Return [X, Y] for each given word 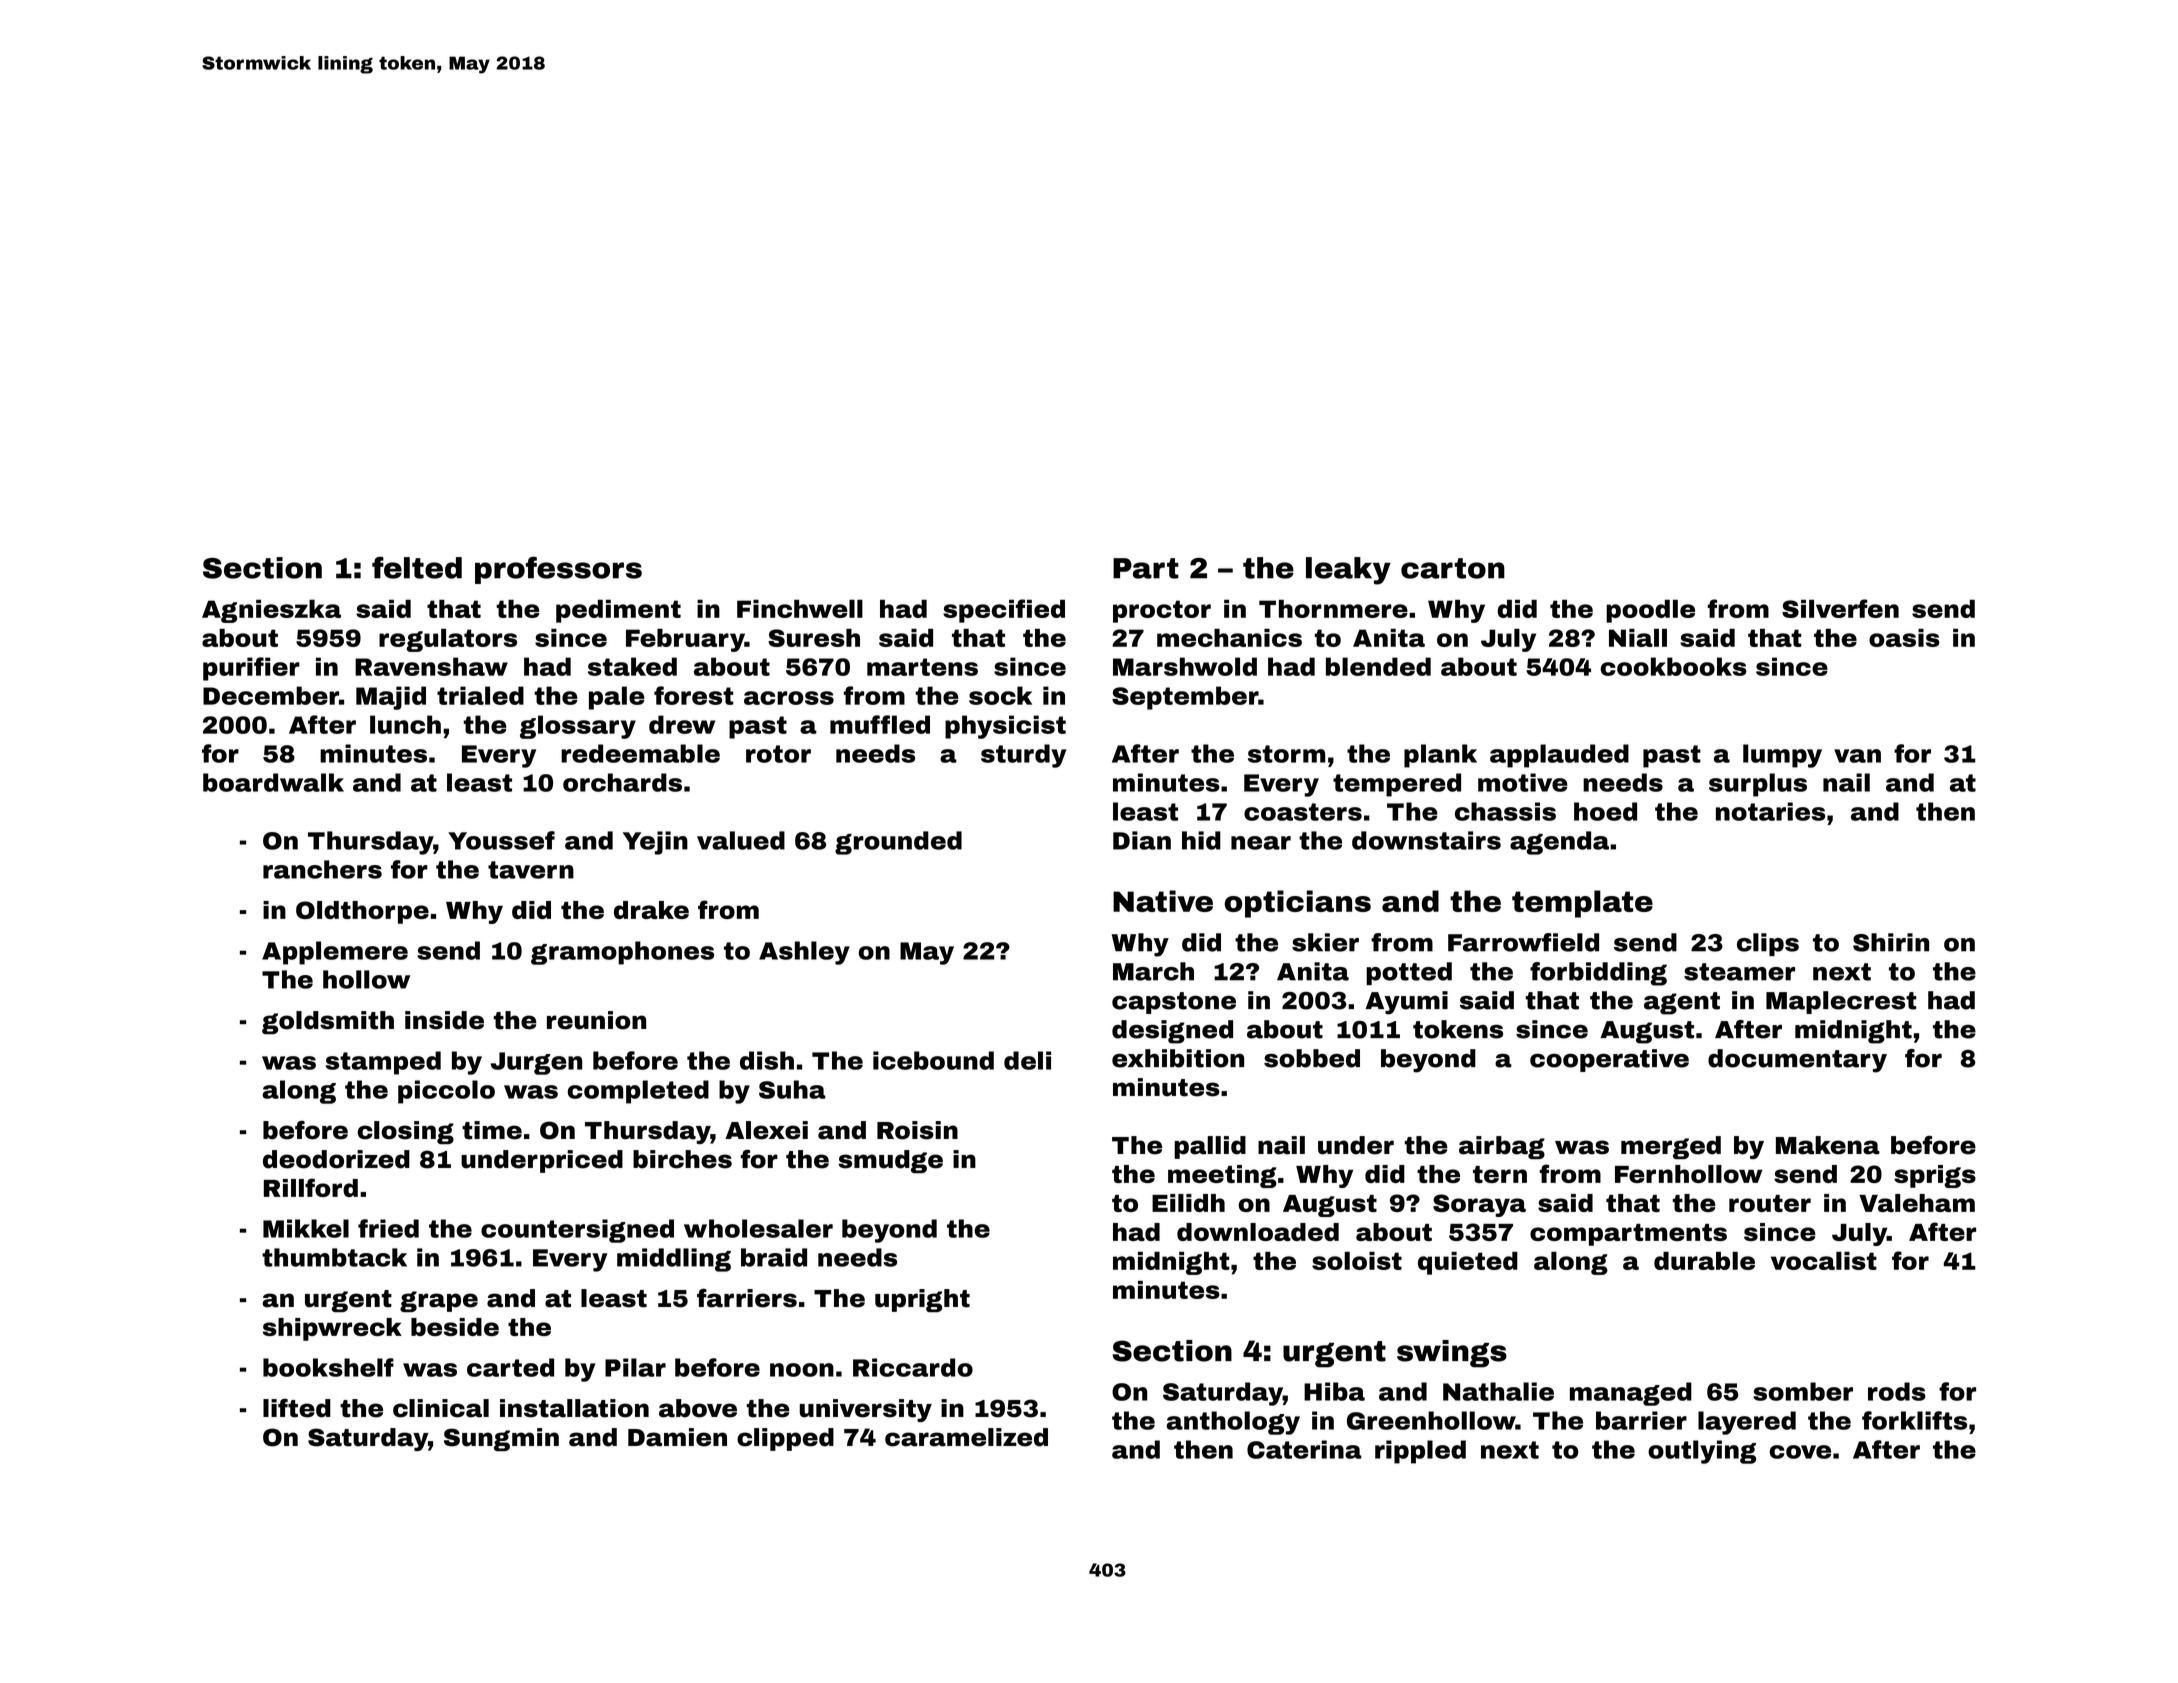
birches [682, 1159]
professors [558, 570]
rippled [1420, 1452]
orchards [622, 782]
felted [417, 567]
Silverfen [1840, 608]
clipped [785, 1439]
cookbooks [1674, 666]
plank [1440, 756]
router [1770, 1203]
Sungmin [501, 1439]
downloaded [1258, 1232]
